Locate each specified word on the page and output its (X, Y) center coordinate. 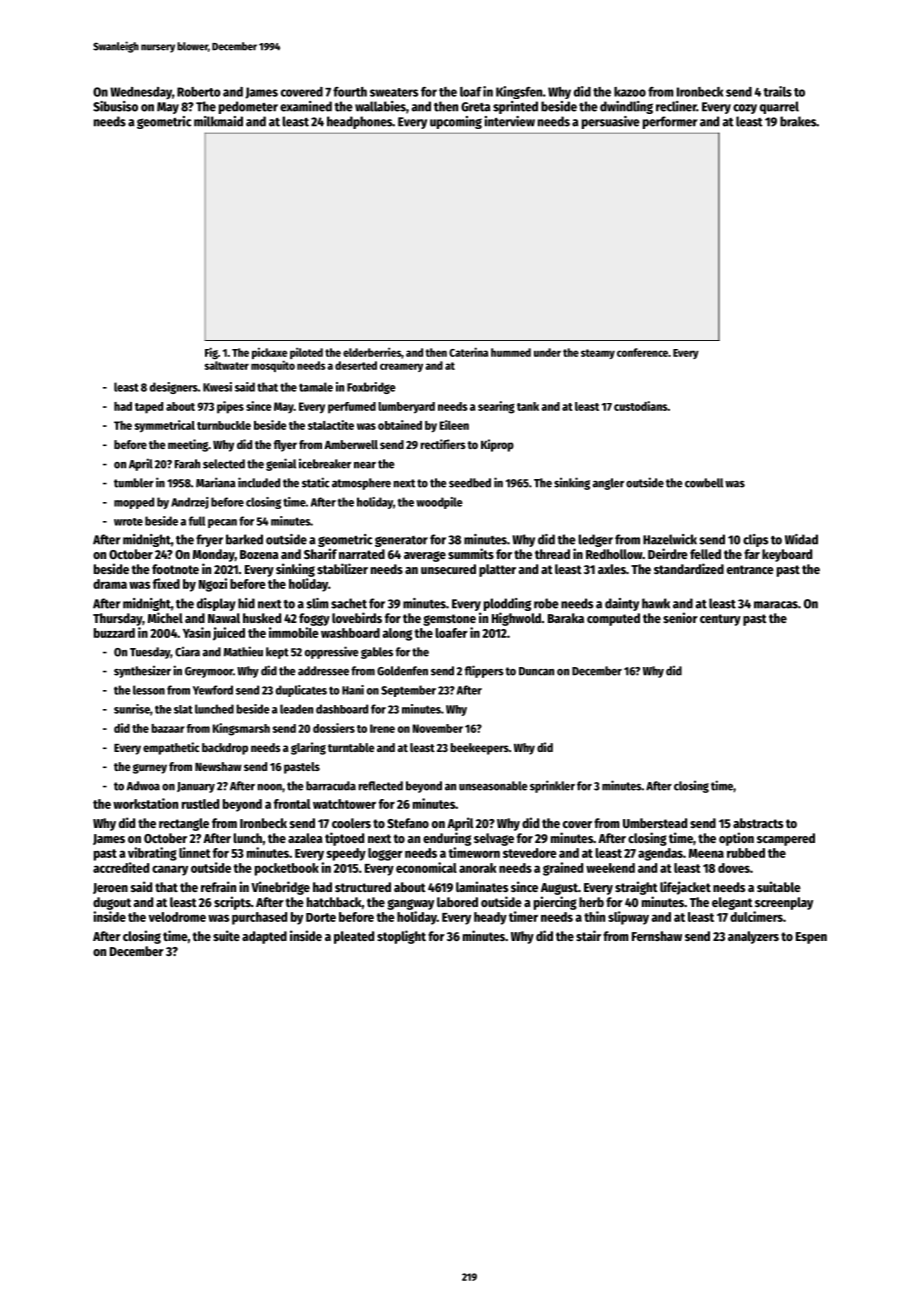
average (425, 556)
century (720, 620)
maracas (776, 605)
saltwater (227, 365)
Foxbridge (371, 388)
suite (226, 935)
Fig (211, 353)
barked (244, 539)
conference (642, 352)
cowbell (704, 483)
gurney (150, 769)
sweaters (394, 92)
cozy (745, 109)
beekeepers (479, 749)
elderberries (372, 352)
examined (306, 106)
